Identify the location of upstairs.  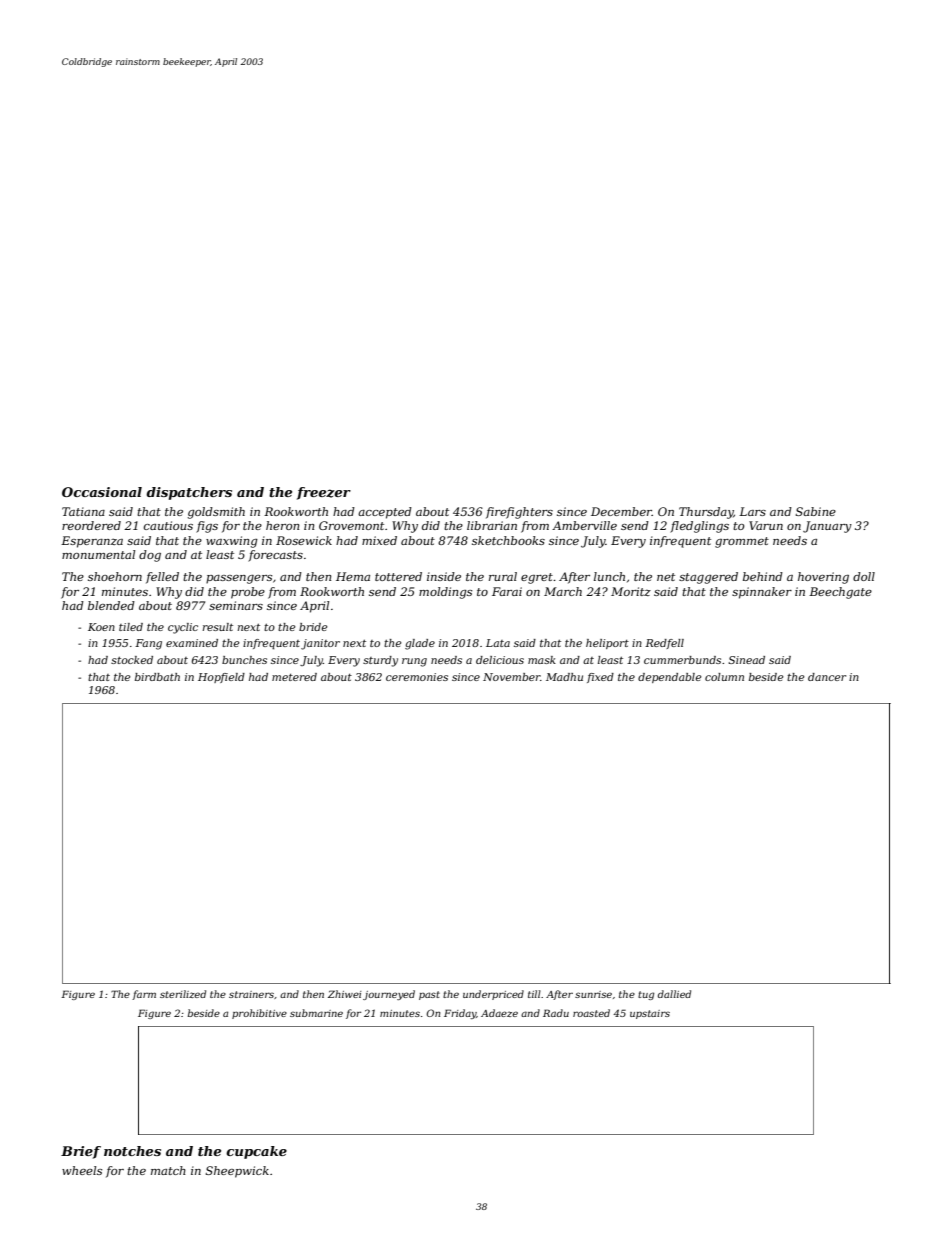
(650, 1014).
